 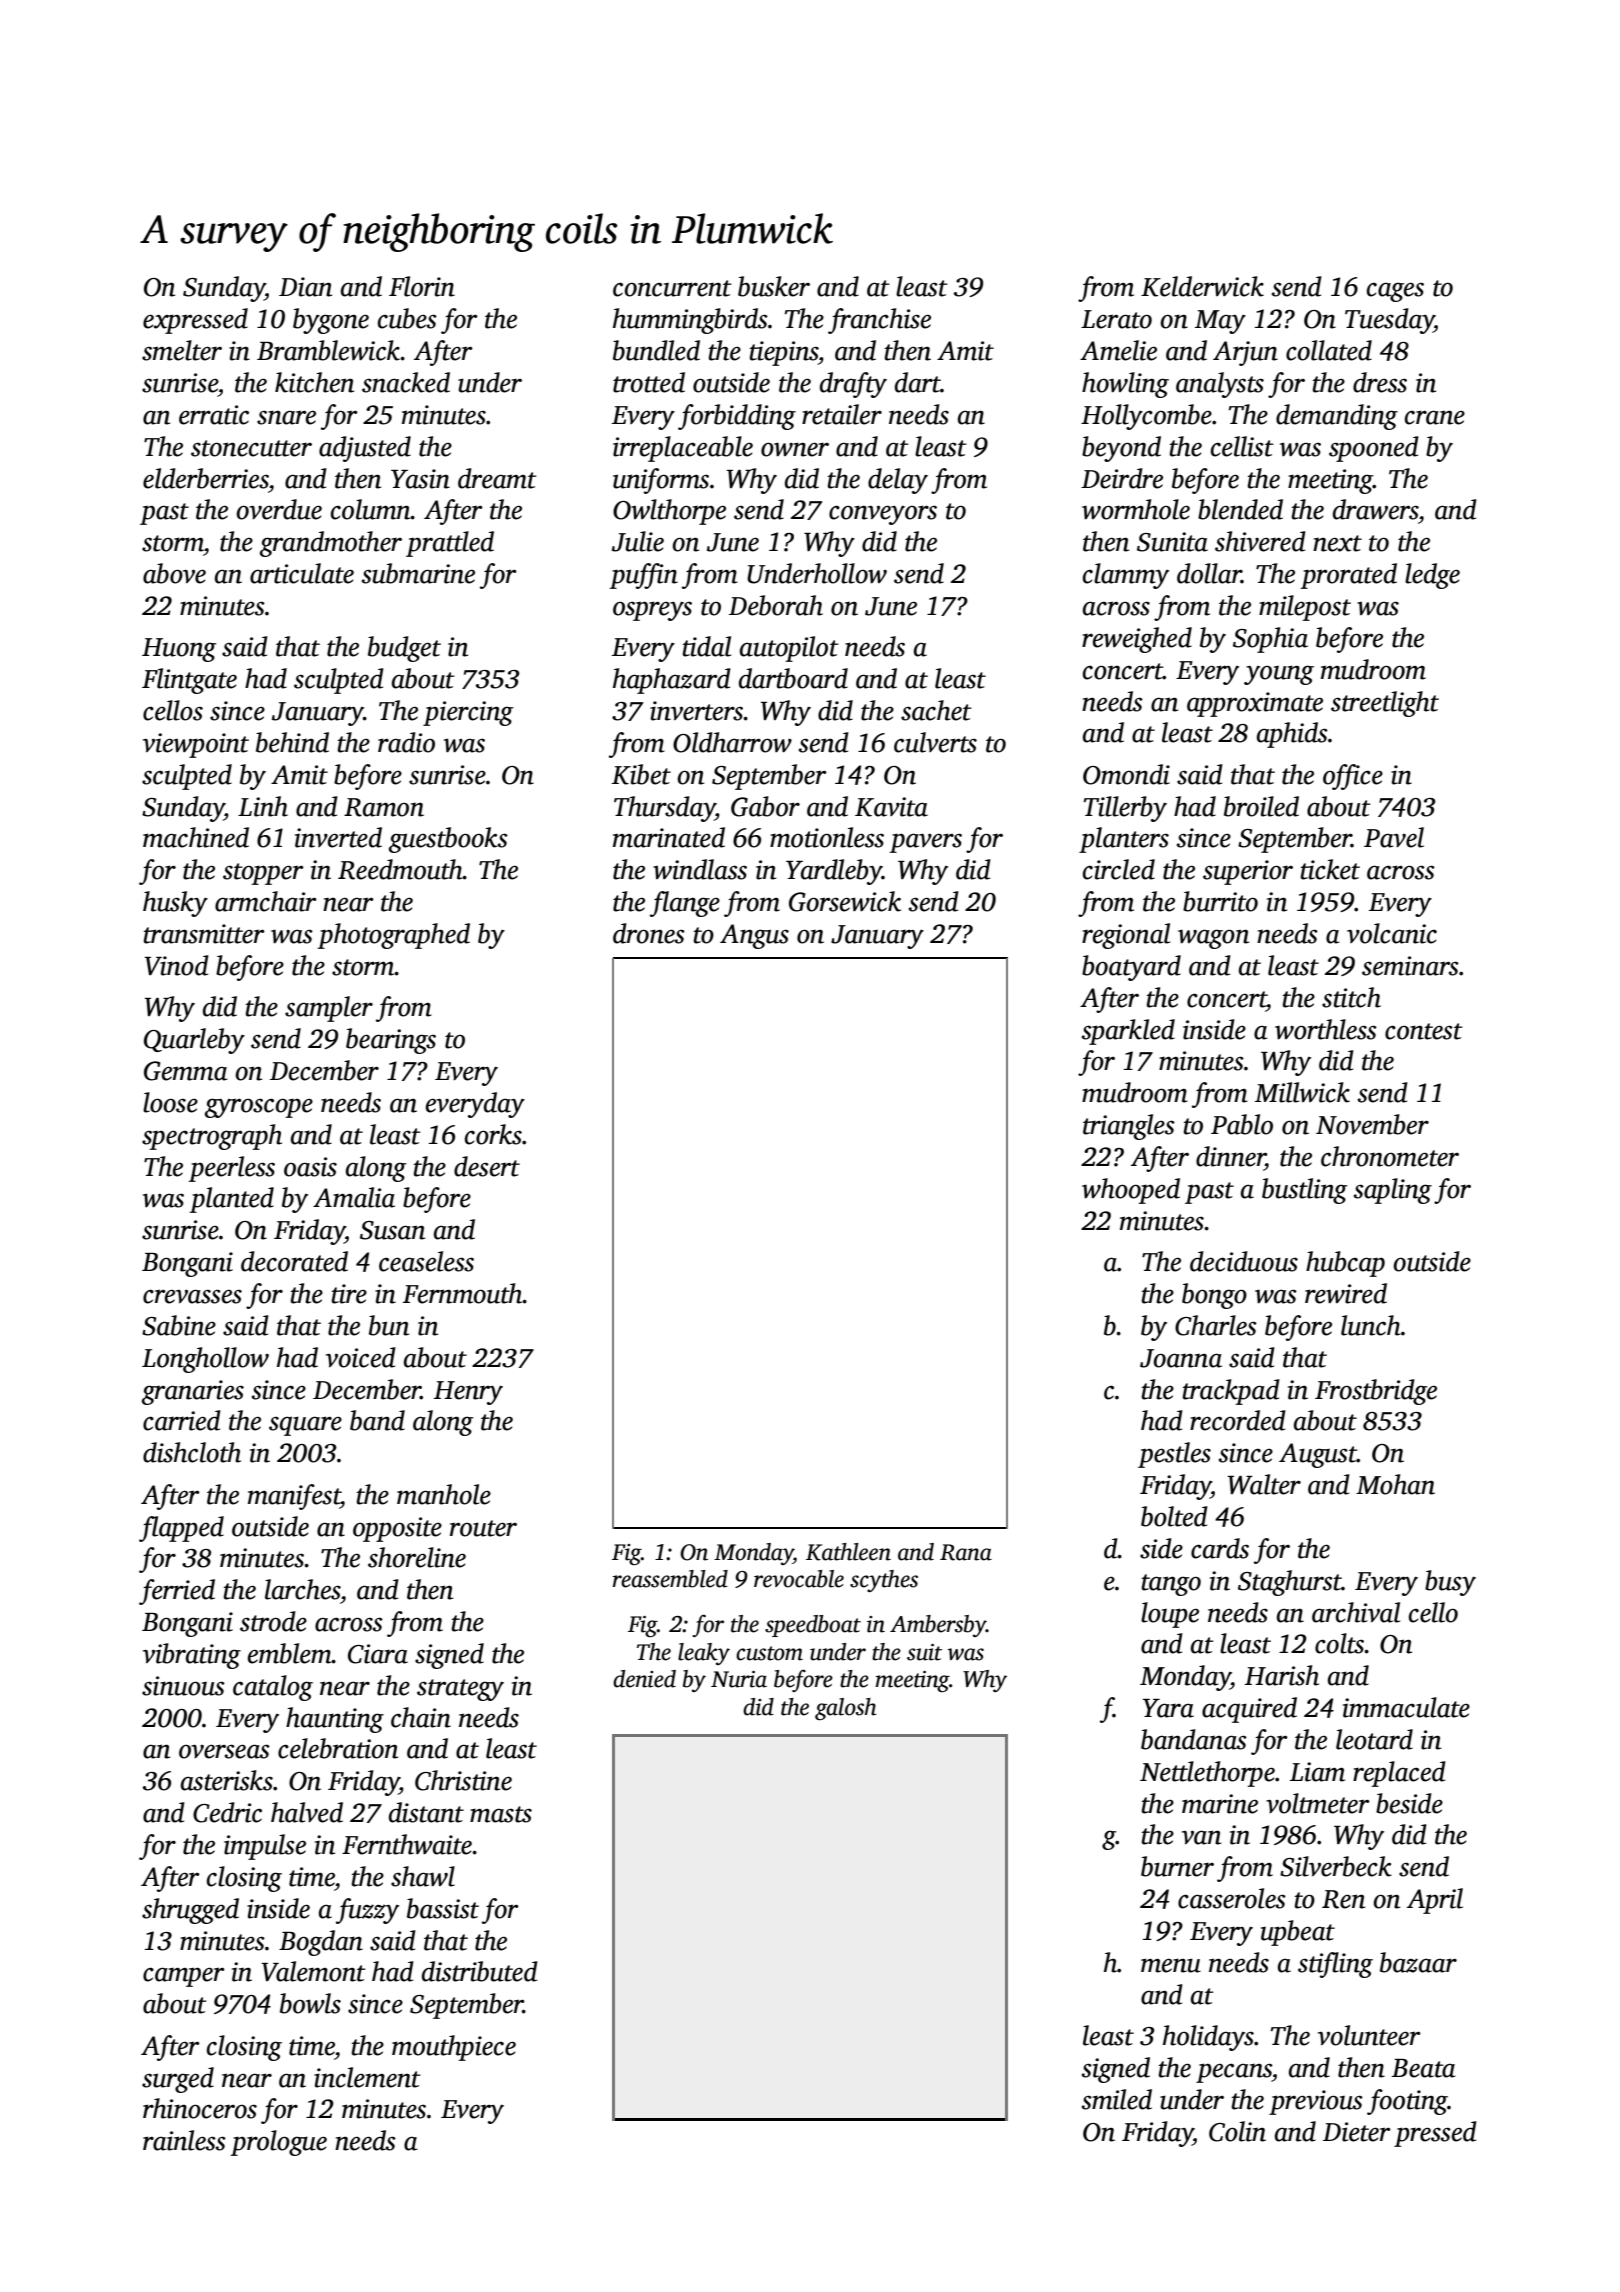 I want to click on casseroles, so click(x=1232, y=1898).
